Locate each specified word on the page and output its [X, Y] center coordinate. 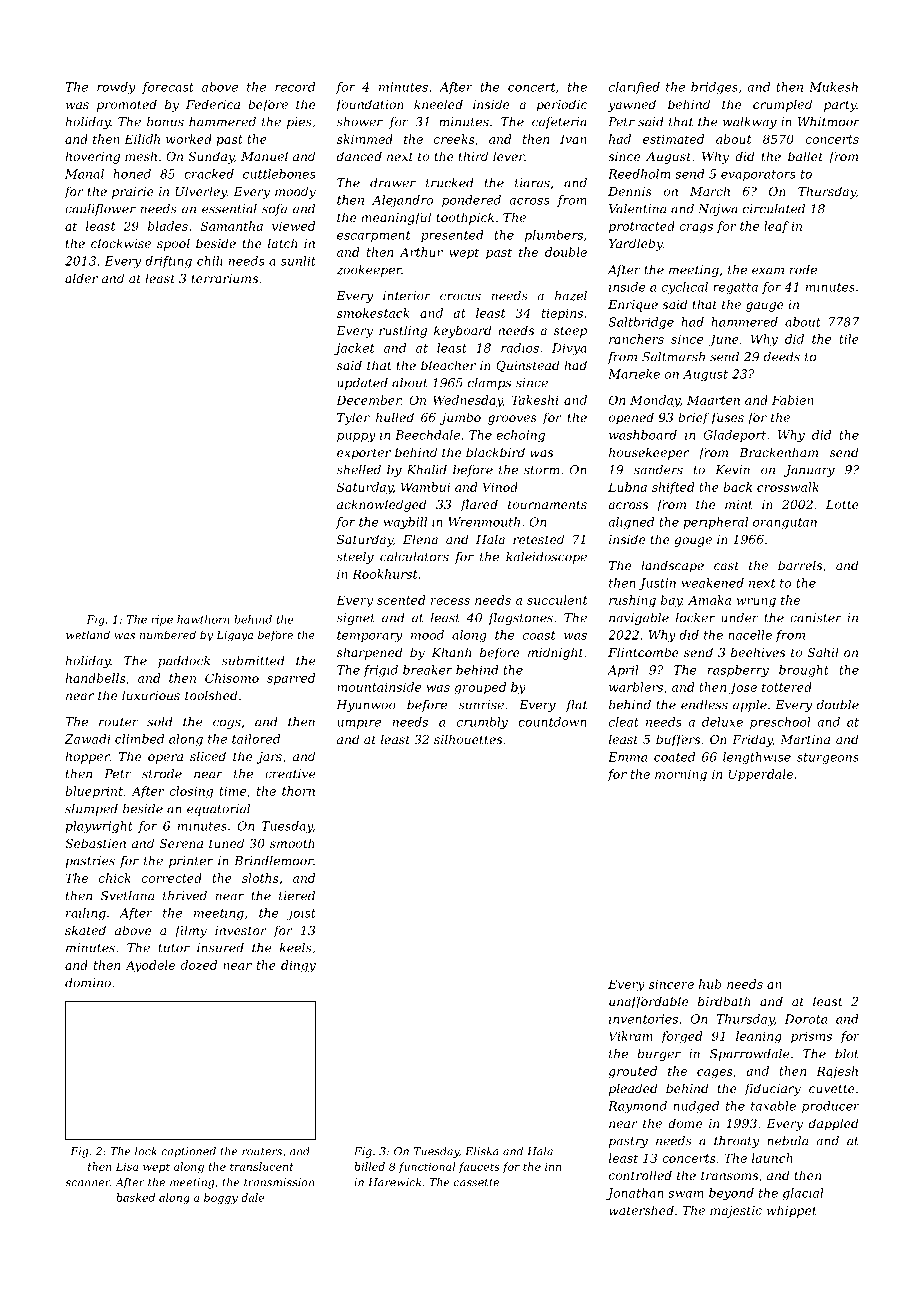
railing [86, 914]
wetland [88, 634]
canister [816, 618]
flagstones [520, 619]
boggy [221, 1198]
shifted [673, 488]
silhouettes [468, 739]
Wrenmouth [484, 522]
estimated [673, 139]
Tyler [353, 418]
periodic [561, 105]
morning [681, 776]
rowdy [116, 88]
